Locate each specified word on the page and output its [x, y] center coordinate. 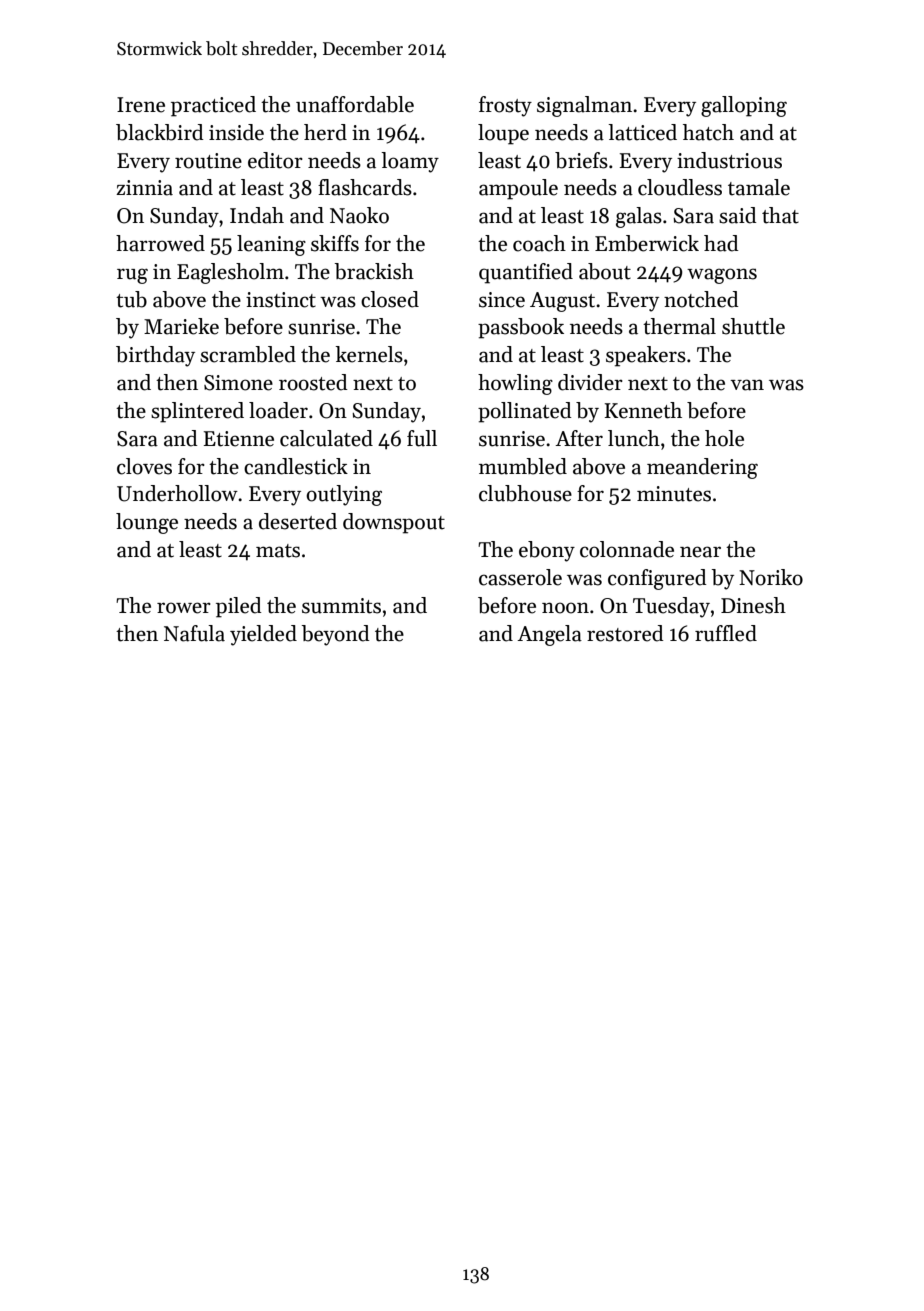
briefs [581, 160]
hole [724, 438]
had [721, 243]
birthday [155, 356]
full [422, 438]
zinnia [144, 188]
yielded [263, 635]
